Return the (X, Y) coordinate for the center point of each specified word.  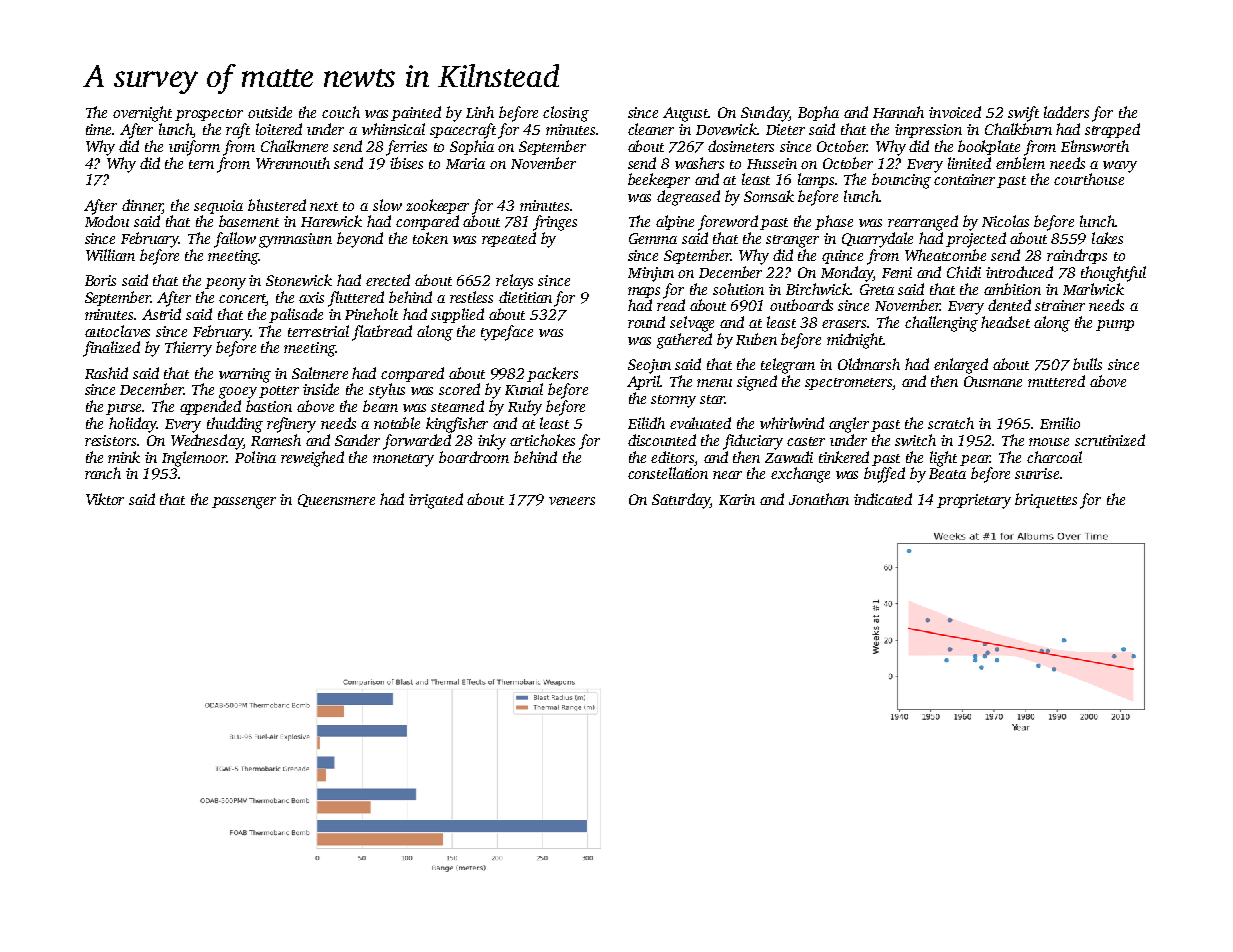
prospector (209, 115)
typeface (507, 333)
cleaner (651, 129)
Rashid (106, 373)
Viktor (105, 499)
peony (225, 284)
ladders (1066, 112)
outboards (801, 305)
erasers (845, 324)
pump (1115, 325)
